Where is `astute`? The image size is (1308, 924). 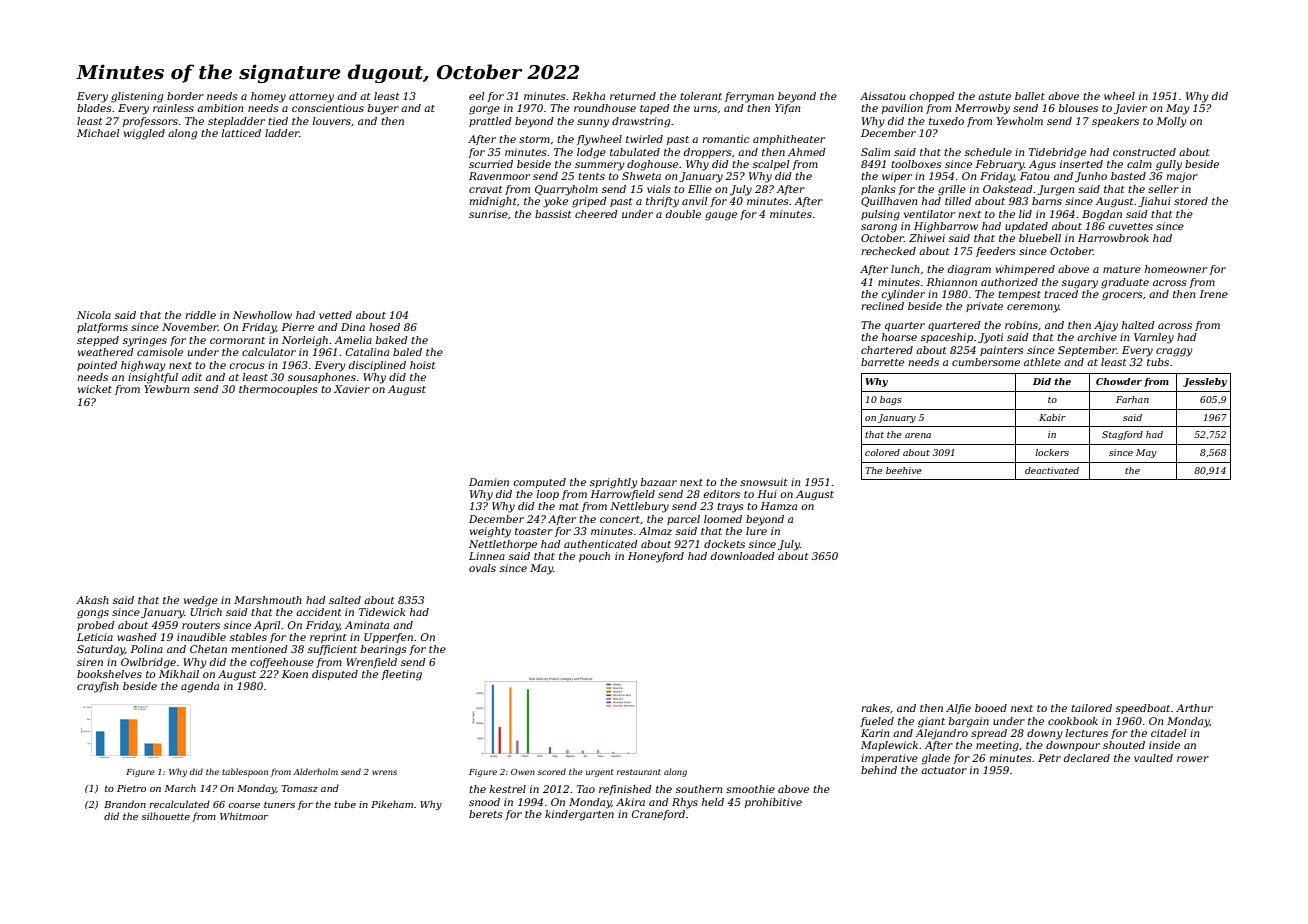 astute is located at coordinates (994, 96).
